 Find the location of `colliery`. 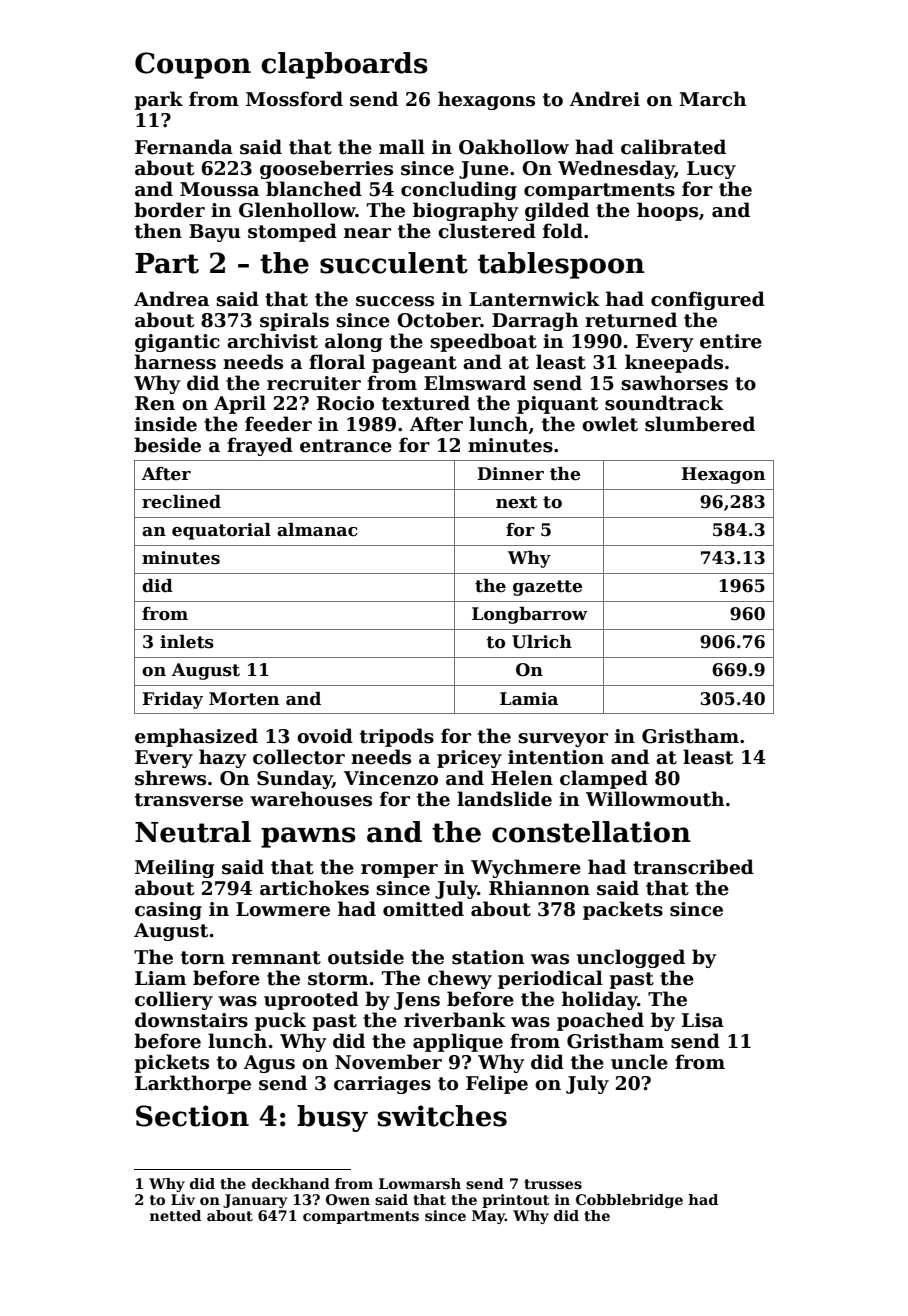

colliery is located at coordinates (174, 1000).
